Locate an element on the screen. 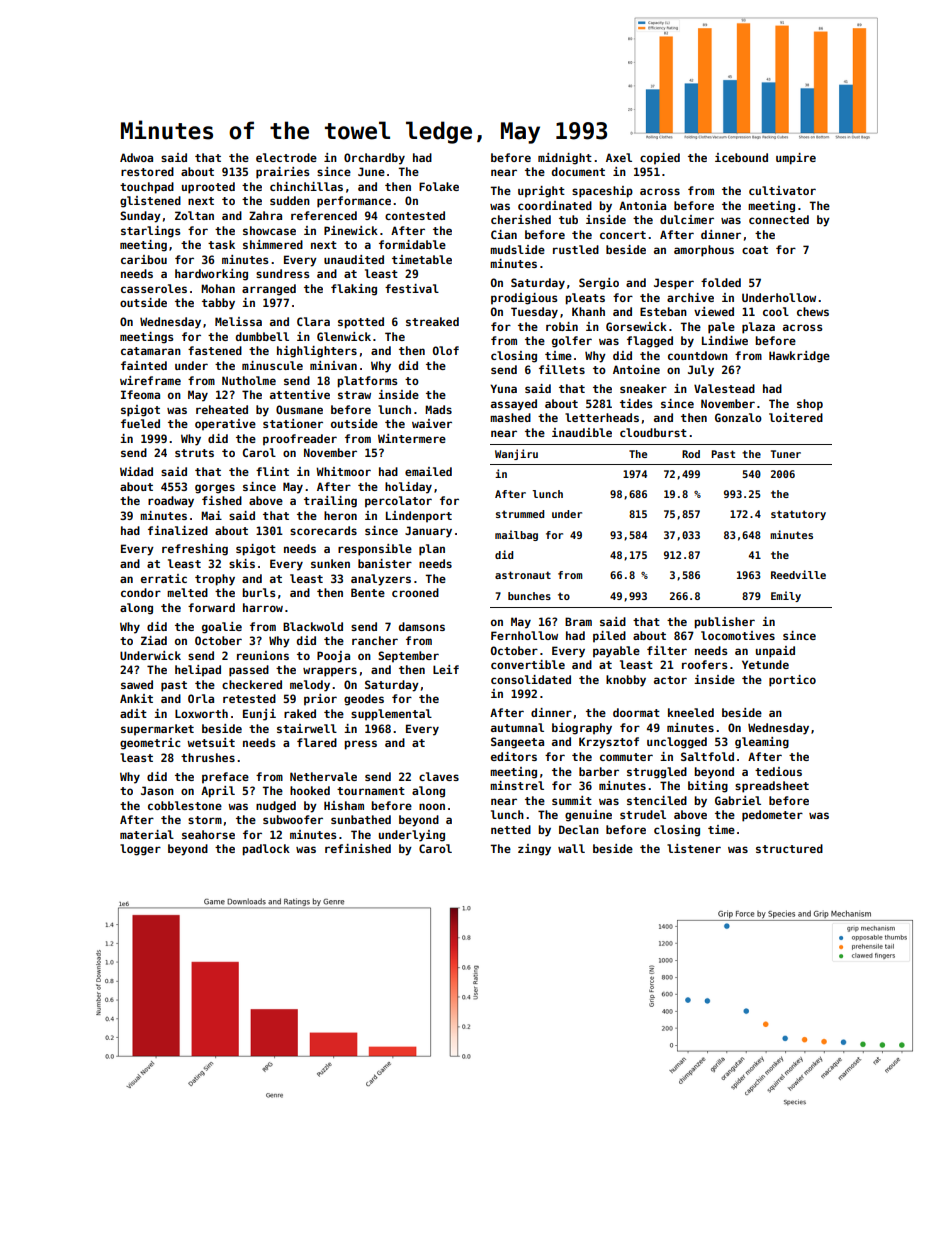 Image resolution: width=952 pixels, height=1233 pixels. festival is located at coordinates (412, 288).
